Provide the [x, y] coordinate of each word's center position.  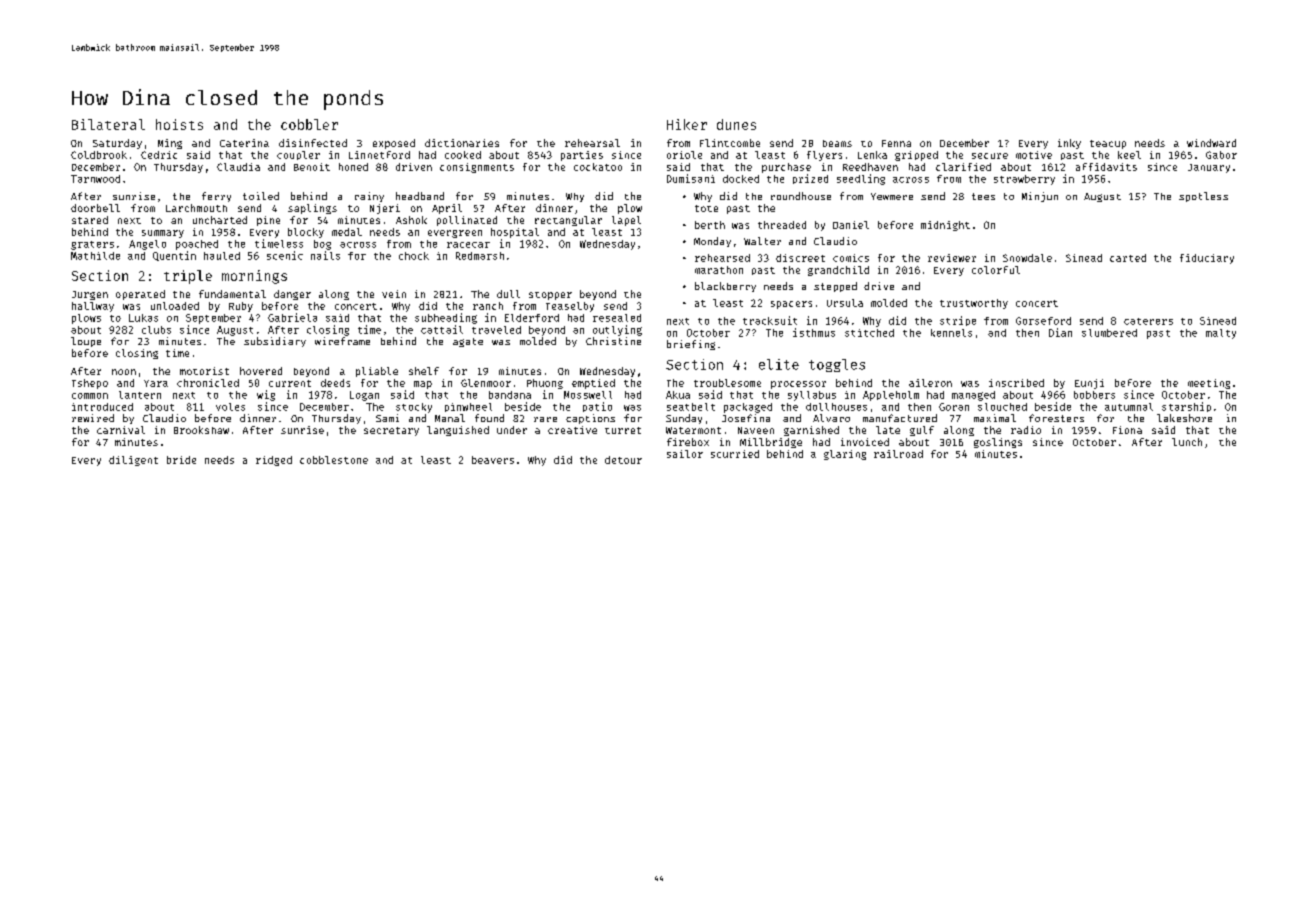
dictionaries [462, 143]
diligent [133, 461]
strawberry [1024, 180]
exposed [394, 144]
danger [292, 295]
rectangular [568, 221]
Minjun [1040, 197]
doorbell [95, 208]
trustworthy [974, 304]
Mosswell [588, 395]
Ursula [845, 303]
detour [623, 460]
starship [1186, 407]
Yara [156, 383]
